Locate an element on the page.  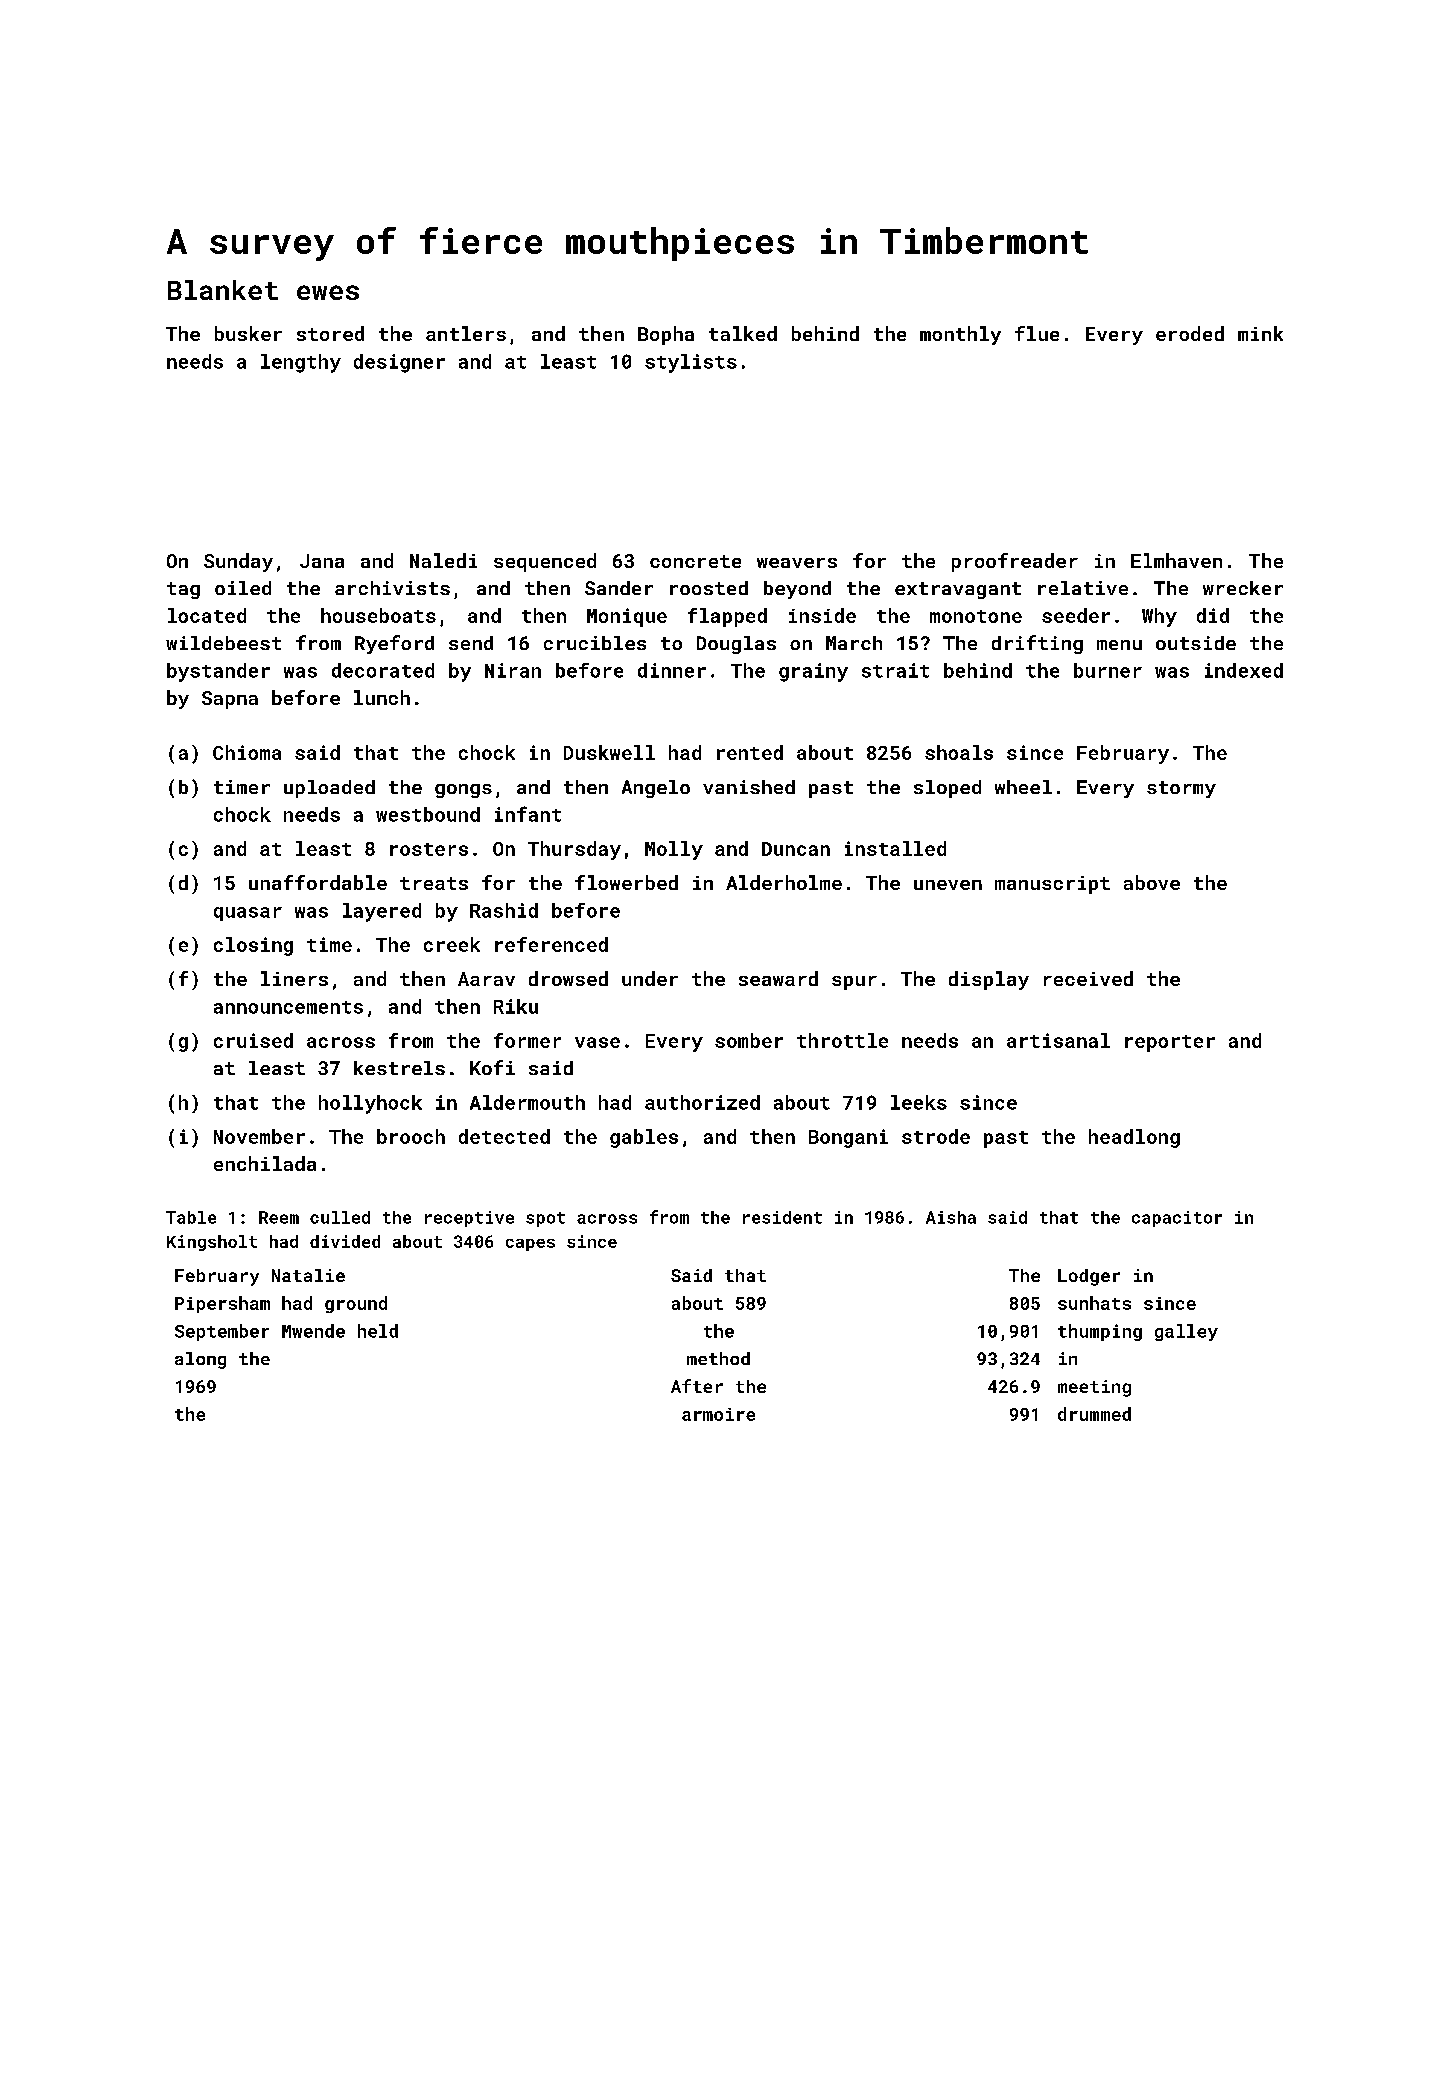
Natalie is located at coordinates (308, 1275).
